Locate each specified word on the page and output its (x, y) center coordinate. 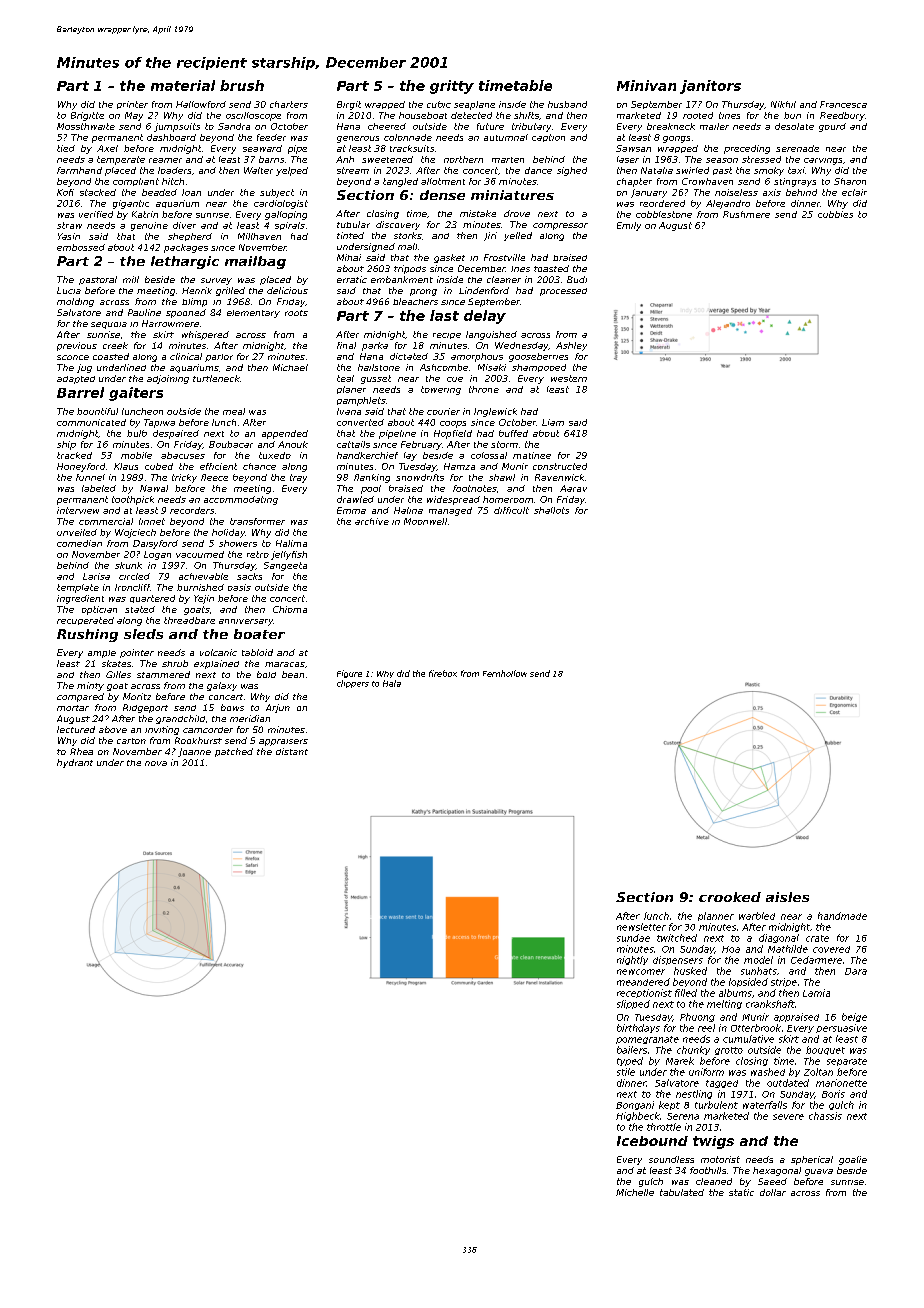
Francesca (843, 104)
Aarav (573, 488)
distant (292, 751)
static (741, 1192)
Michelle (635, 1192)
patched (234, 752)
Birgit (349, 105)
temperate (121, 160)
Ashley (571, 346)
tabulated (682, 1192)
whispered (205, 335)
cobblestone (664, 214)
